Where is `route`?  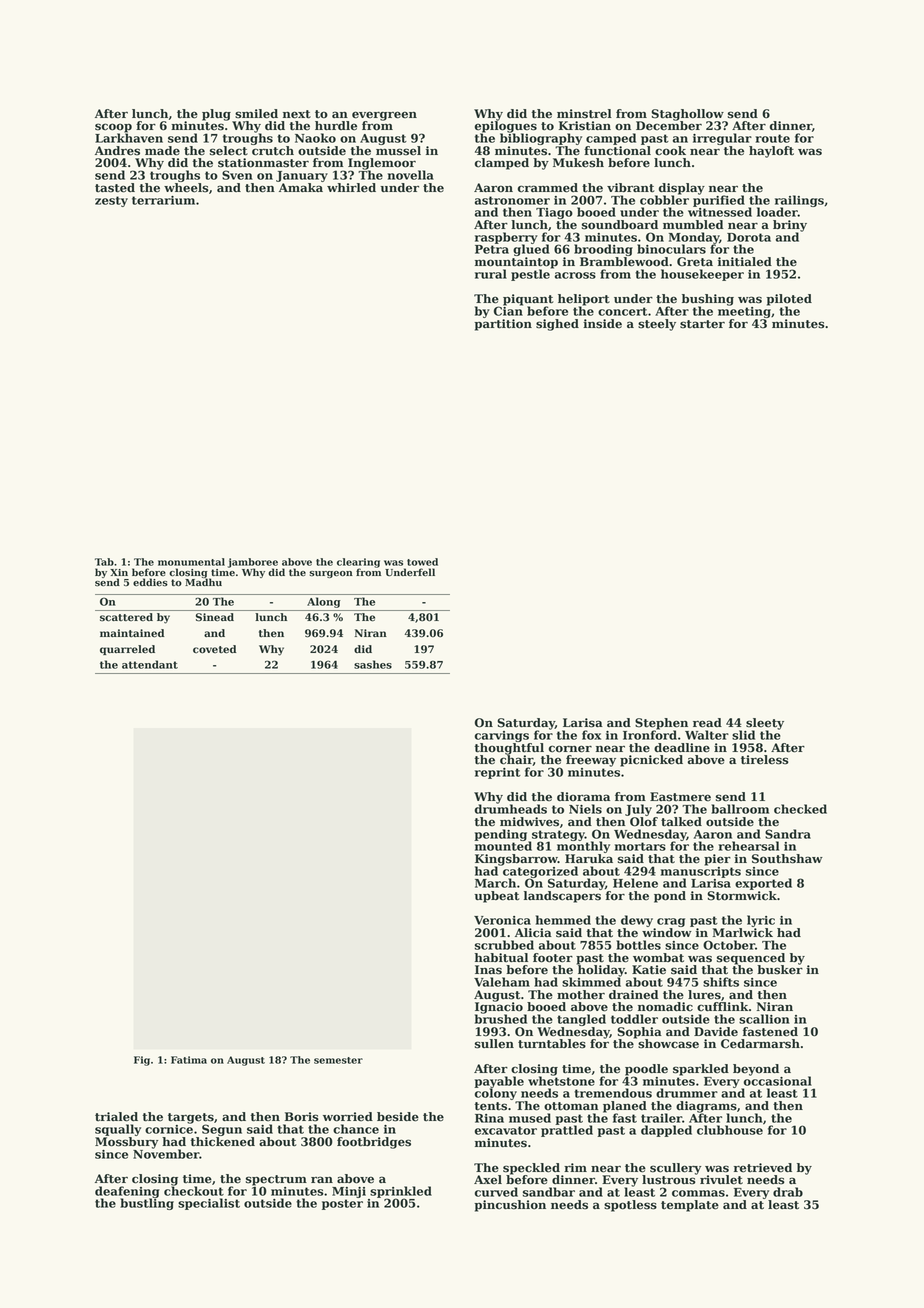
route is located at coordinates (772, 138).
